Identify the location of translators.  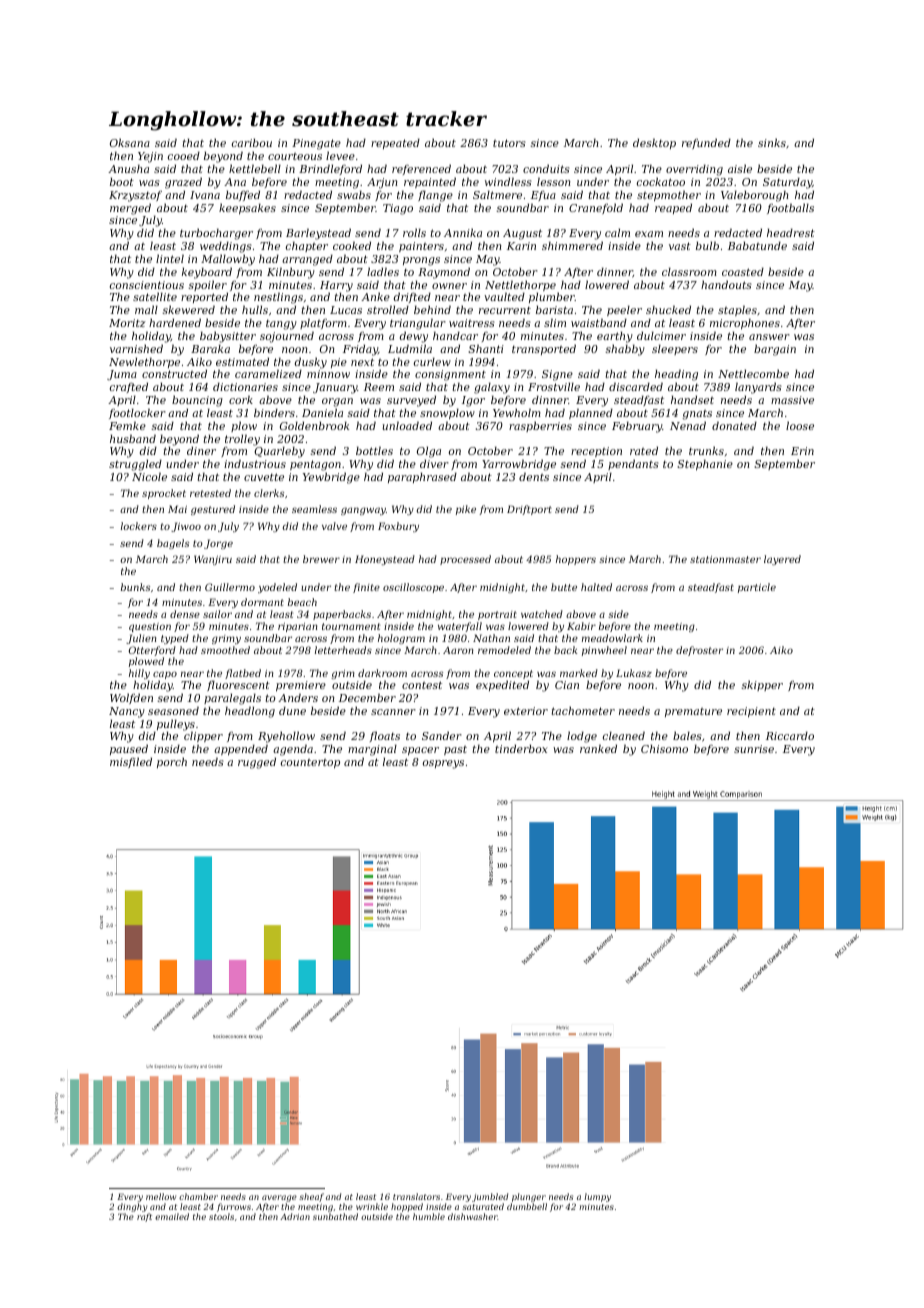
(416, 1196).
